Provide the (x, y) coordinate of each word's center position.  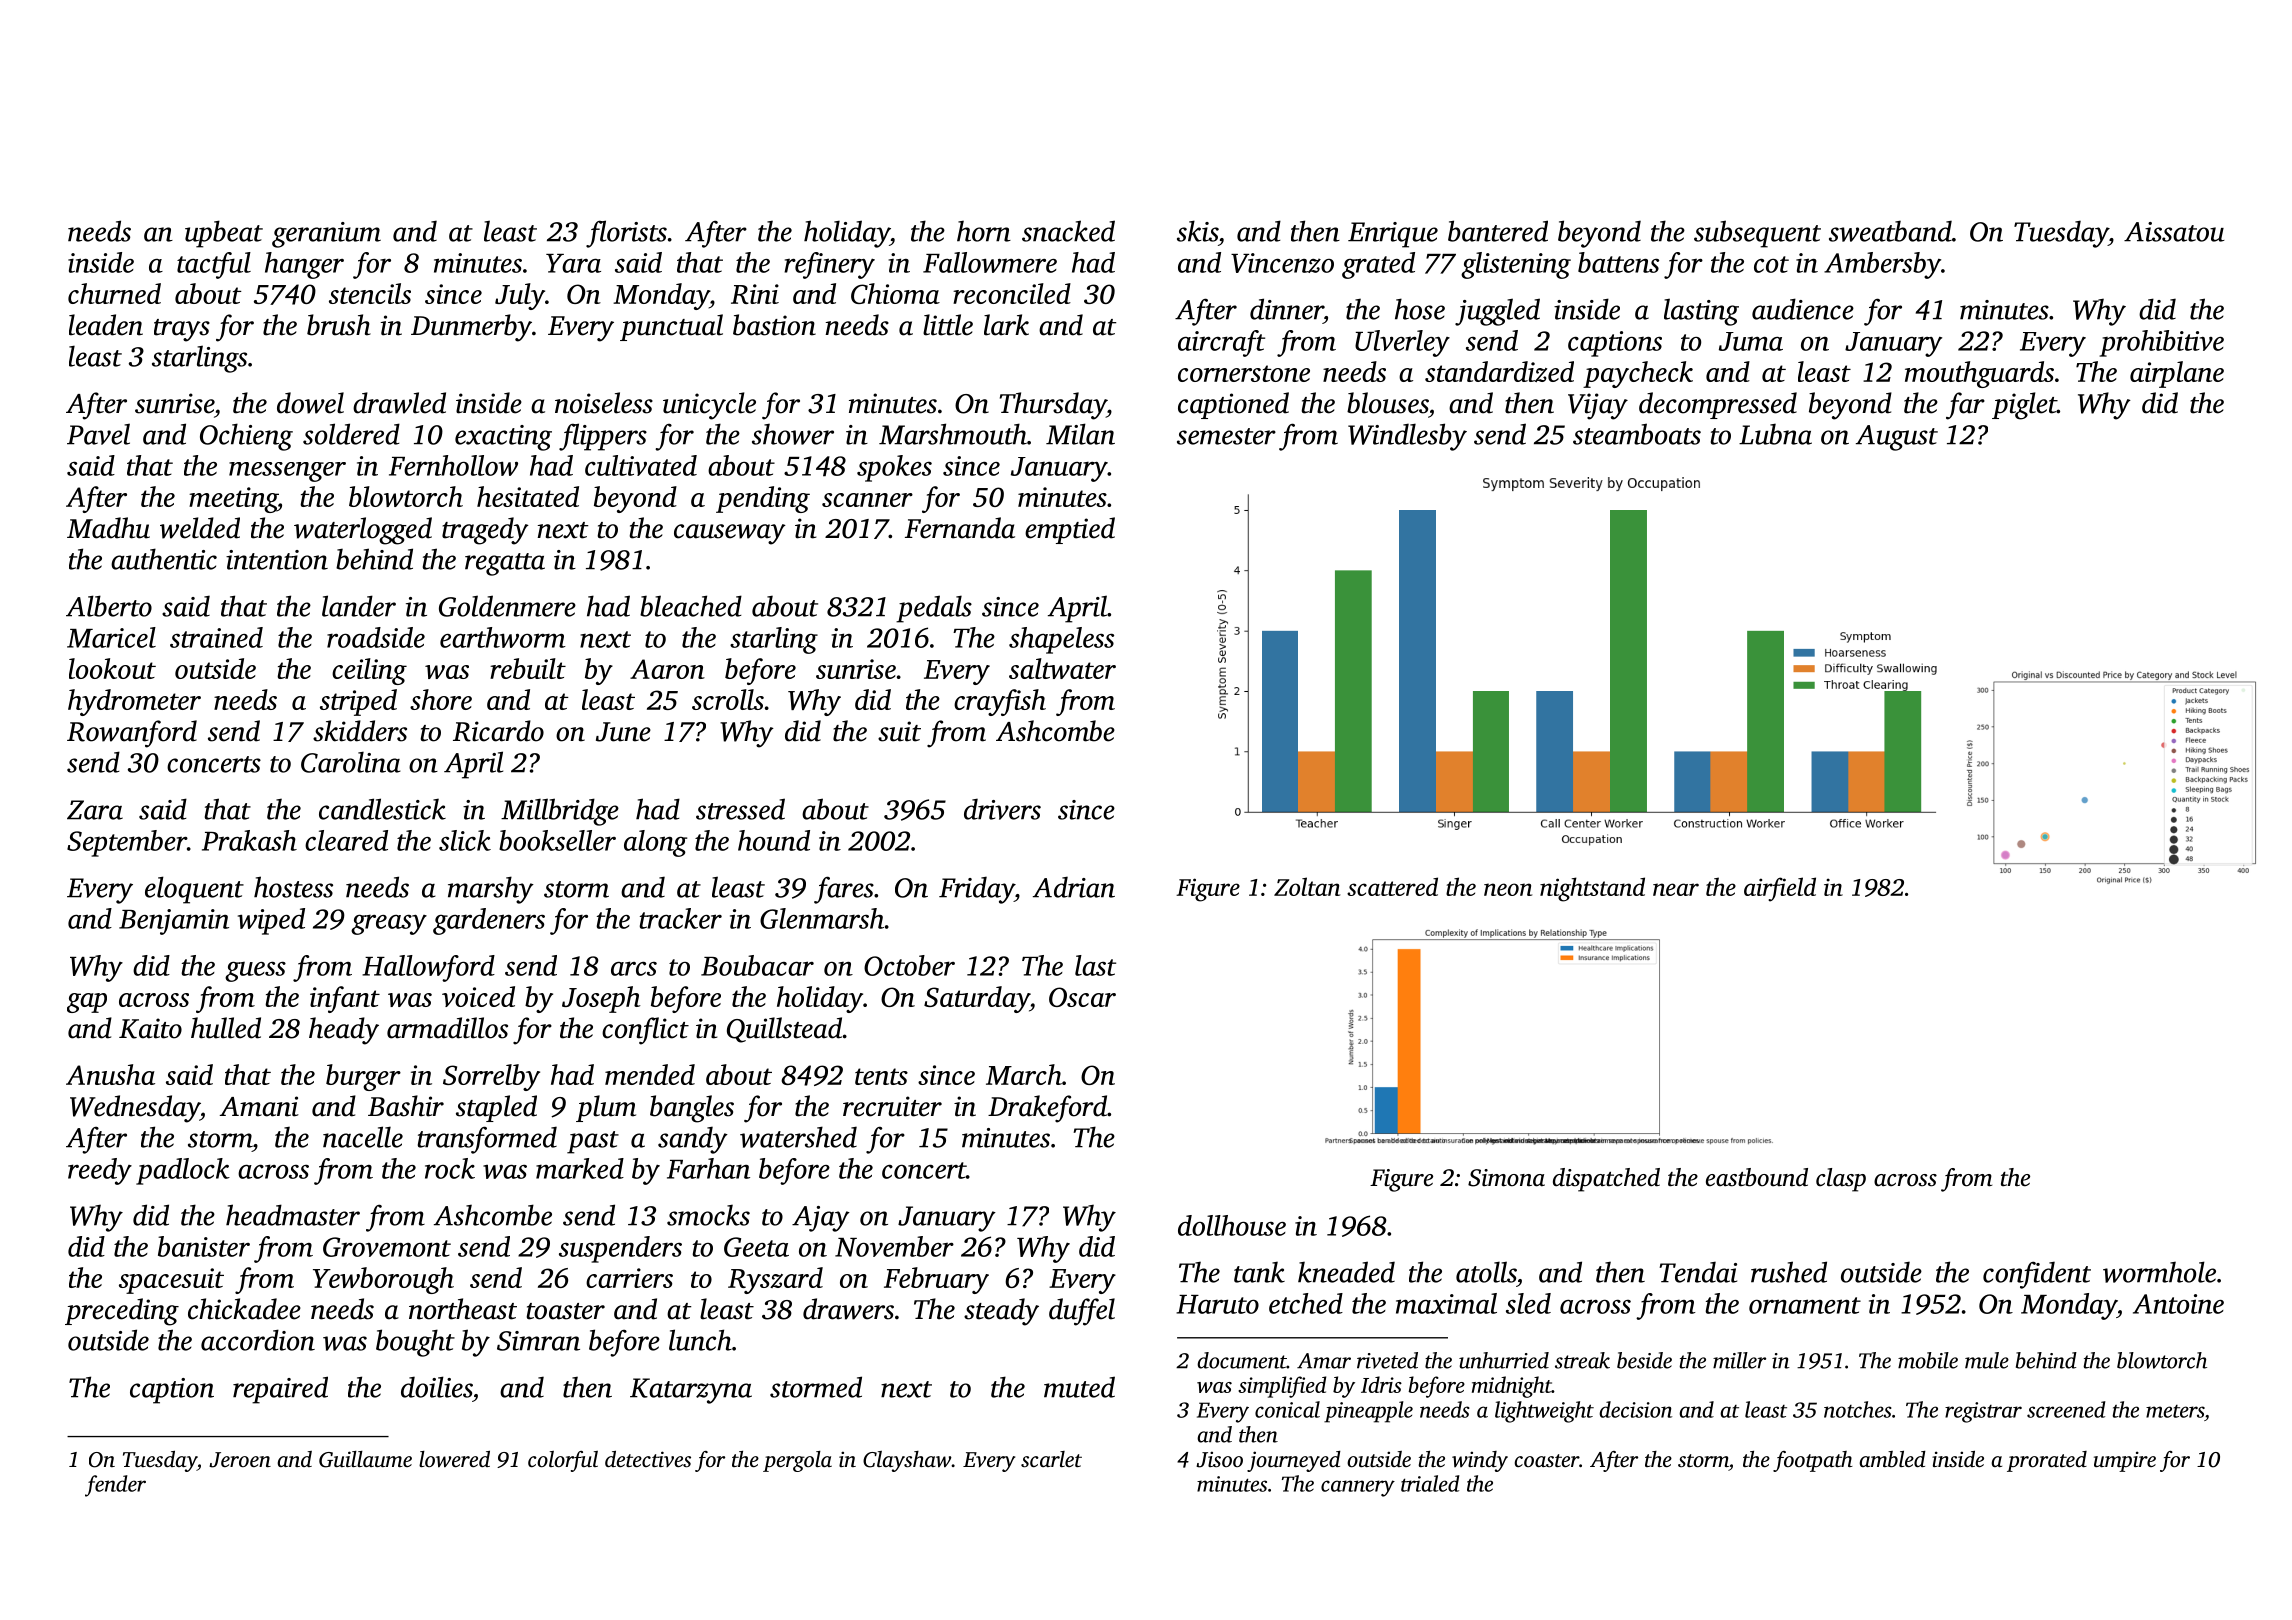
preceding (122, 1312)
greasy (389, 924)
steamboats (1637, 434)
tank (1259, 1272)
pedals (934, 609)
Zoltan (1307, 886)
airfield (1780, 889)
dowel (310, 403)
